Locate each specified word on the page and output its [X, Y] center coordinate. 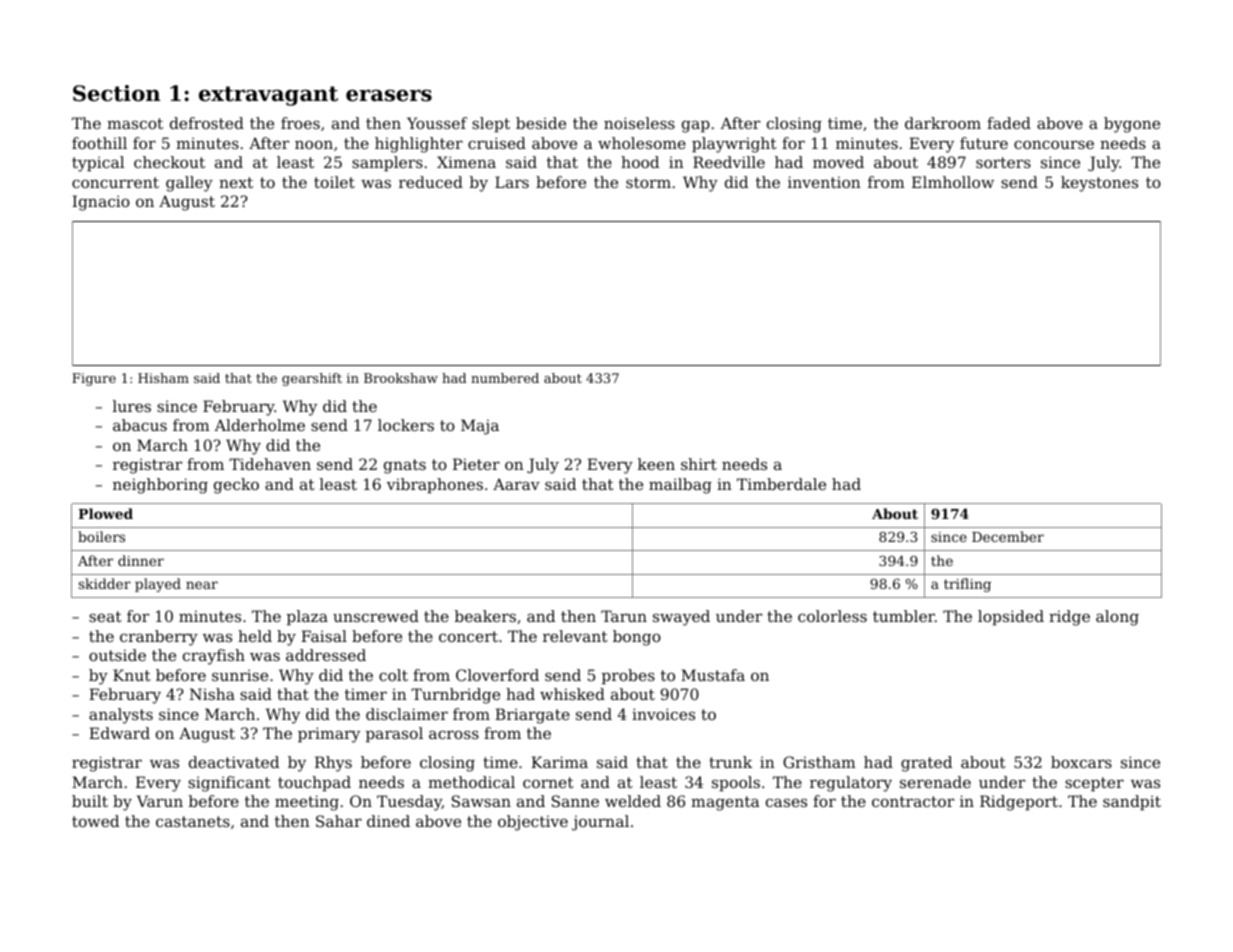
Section [116, 93]
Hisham [163, 378]
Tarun [624, 616]
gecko [236, 486]
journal [600, 823]
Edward [119, 733]
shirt [699, 464]
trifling [967, 585]
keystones [1099, 184]
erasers [389, 95]
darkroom [943, 123]
